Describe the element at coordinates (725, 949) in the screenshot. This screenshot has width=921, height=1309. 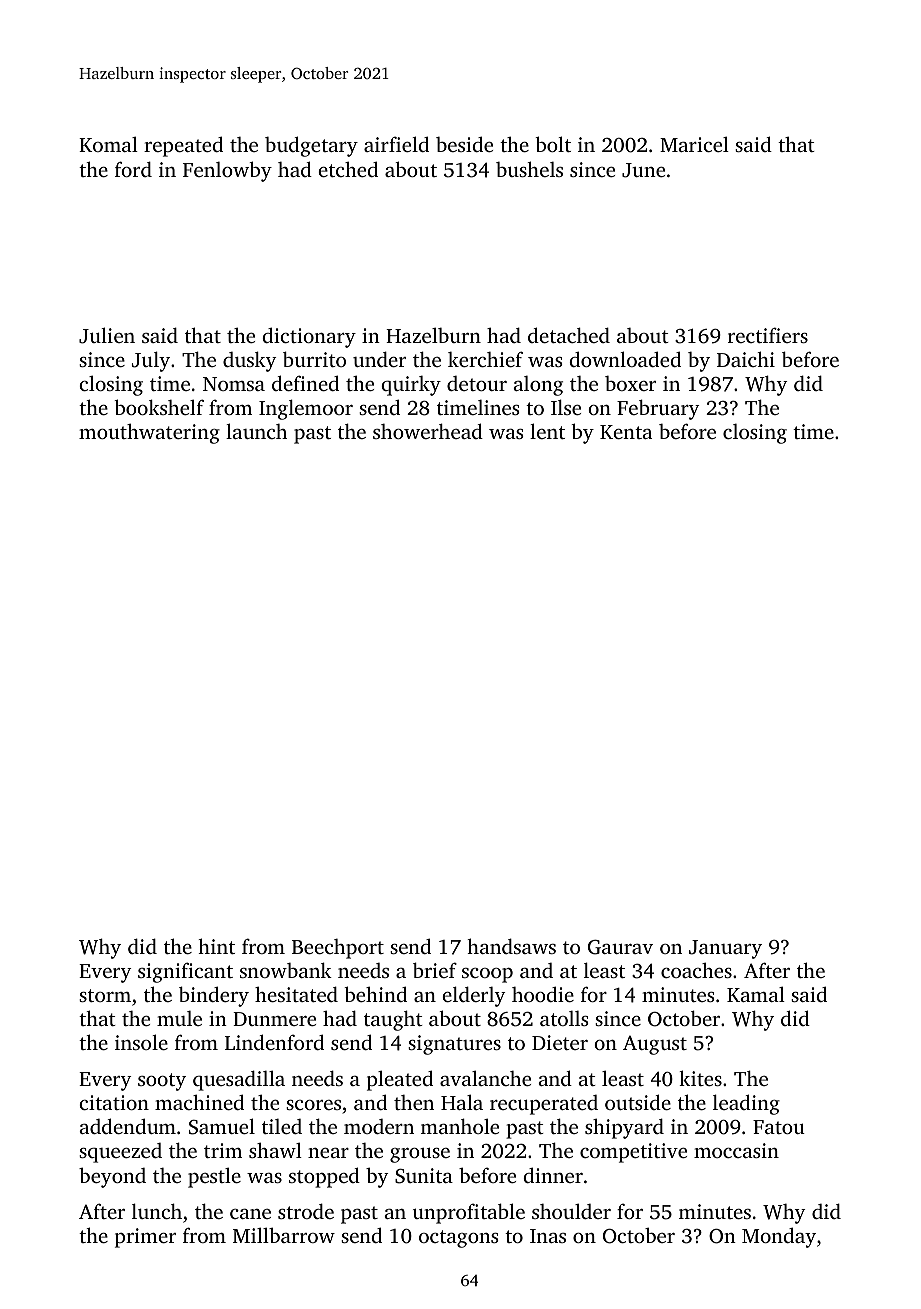
I see `January` at that location.
